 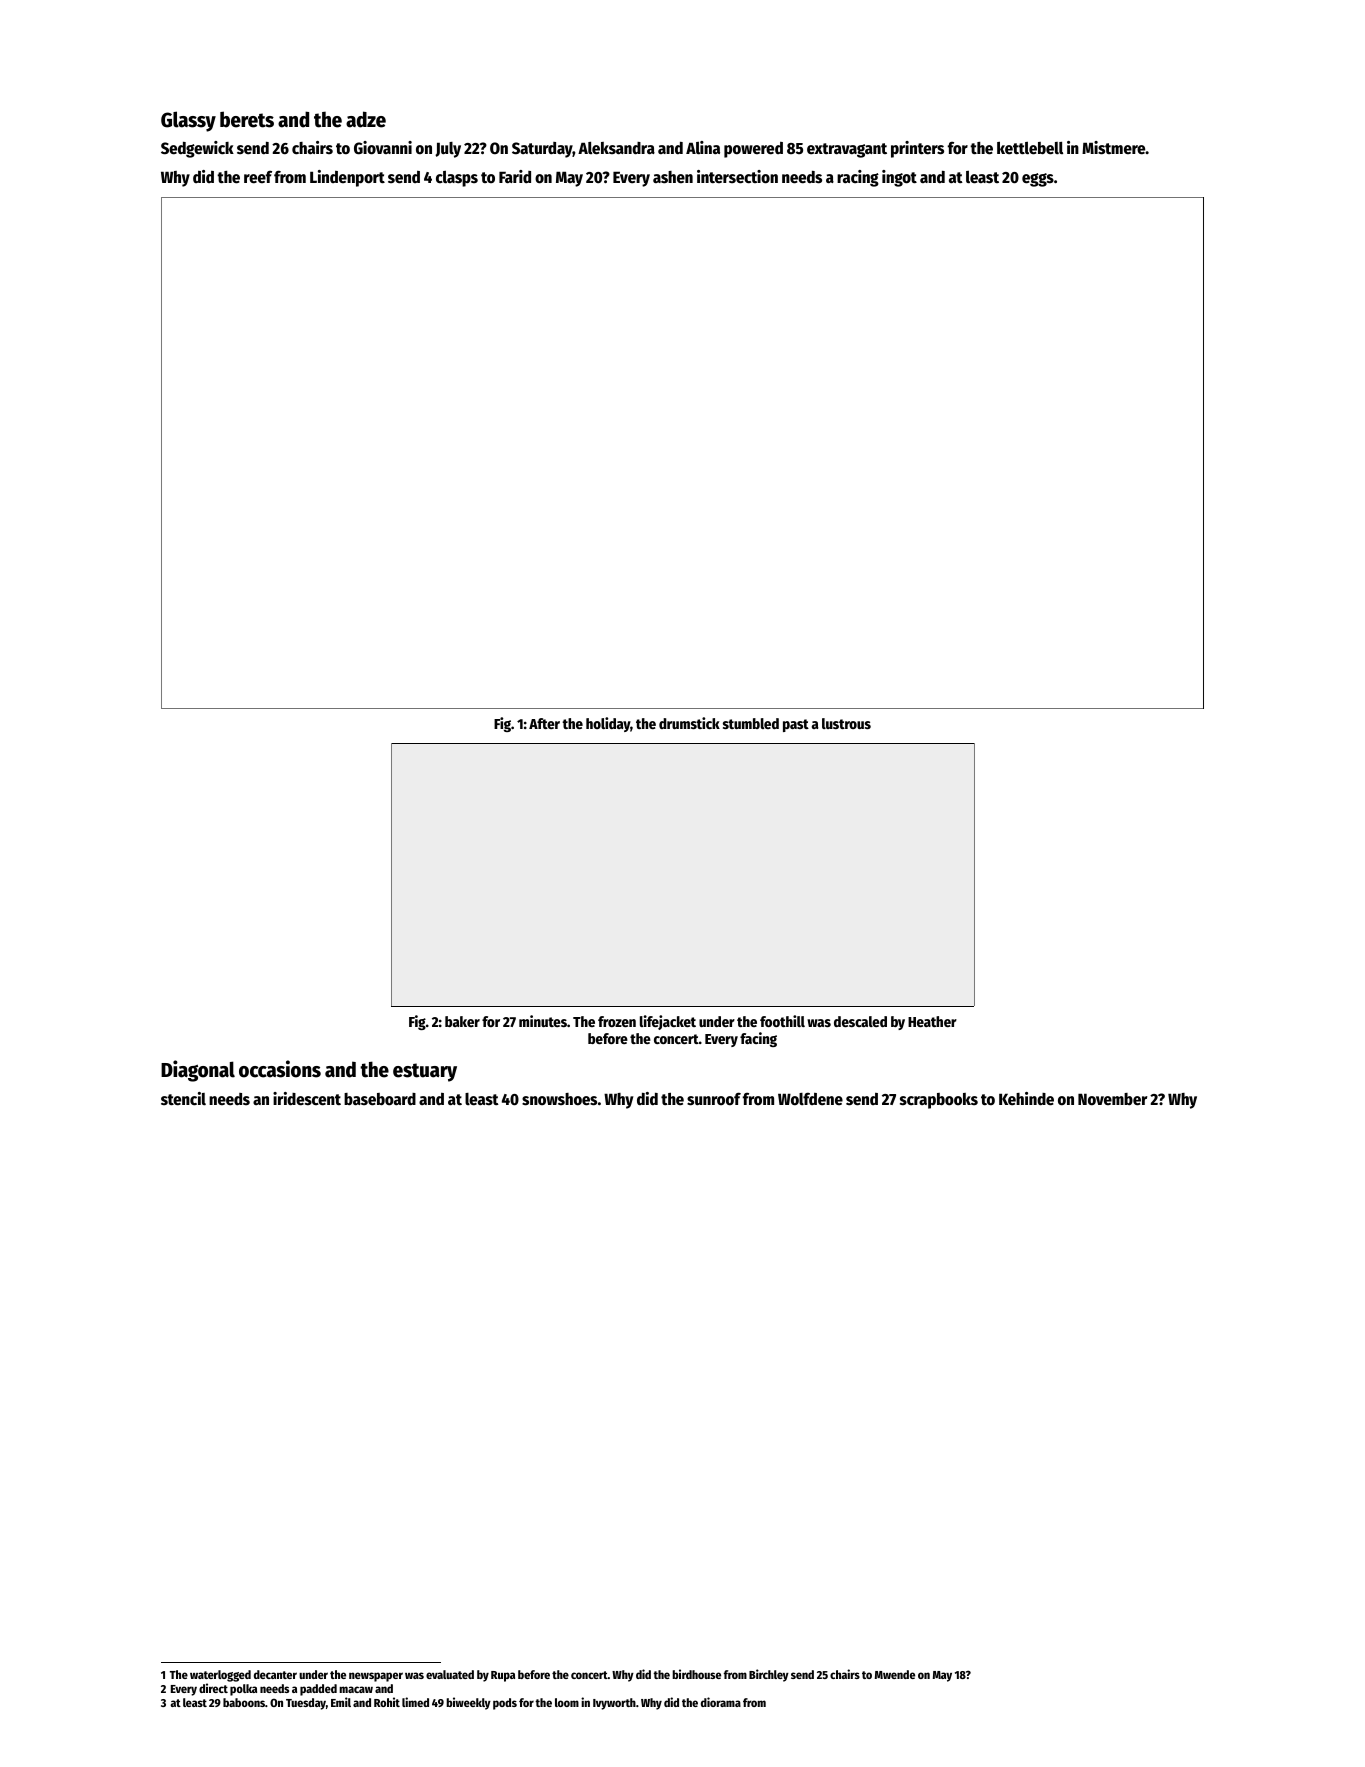 I want to click on November, so click(x=1112, y=1099).
